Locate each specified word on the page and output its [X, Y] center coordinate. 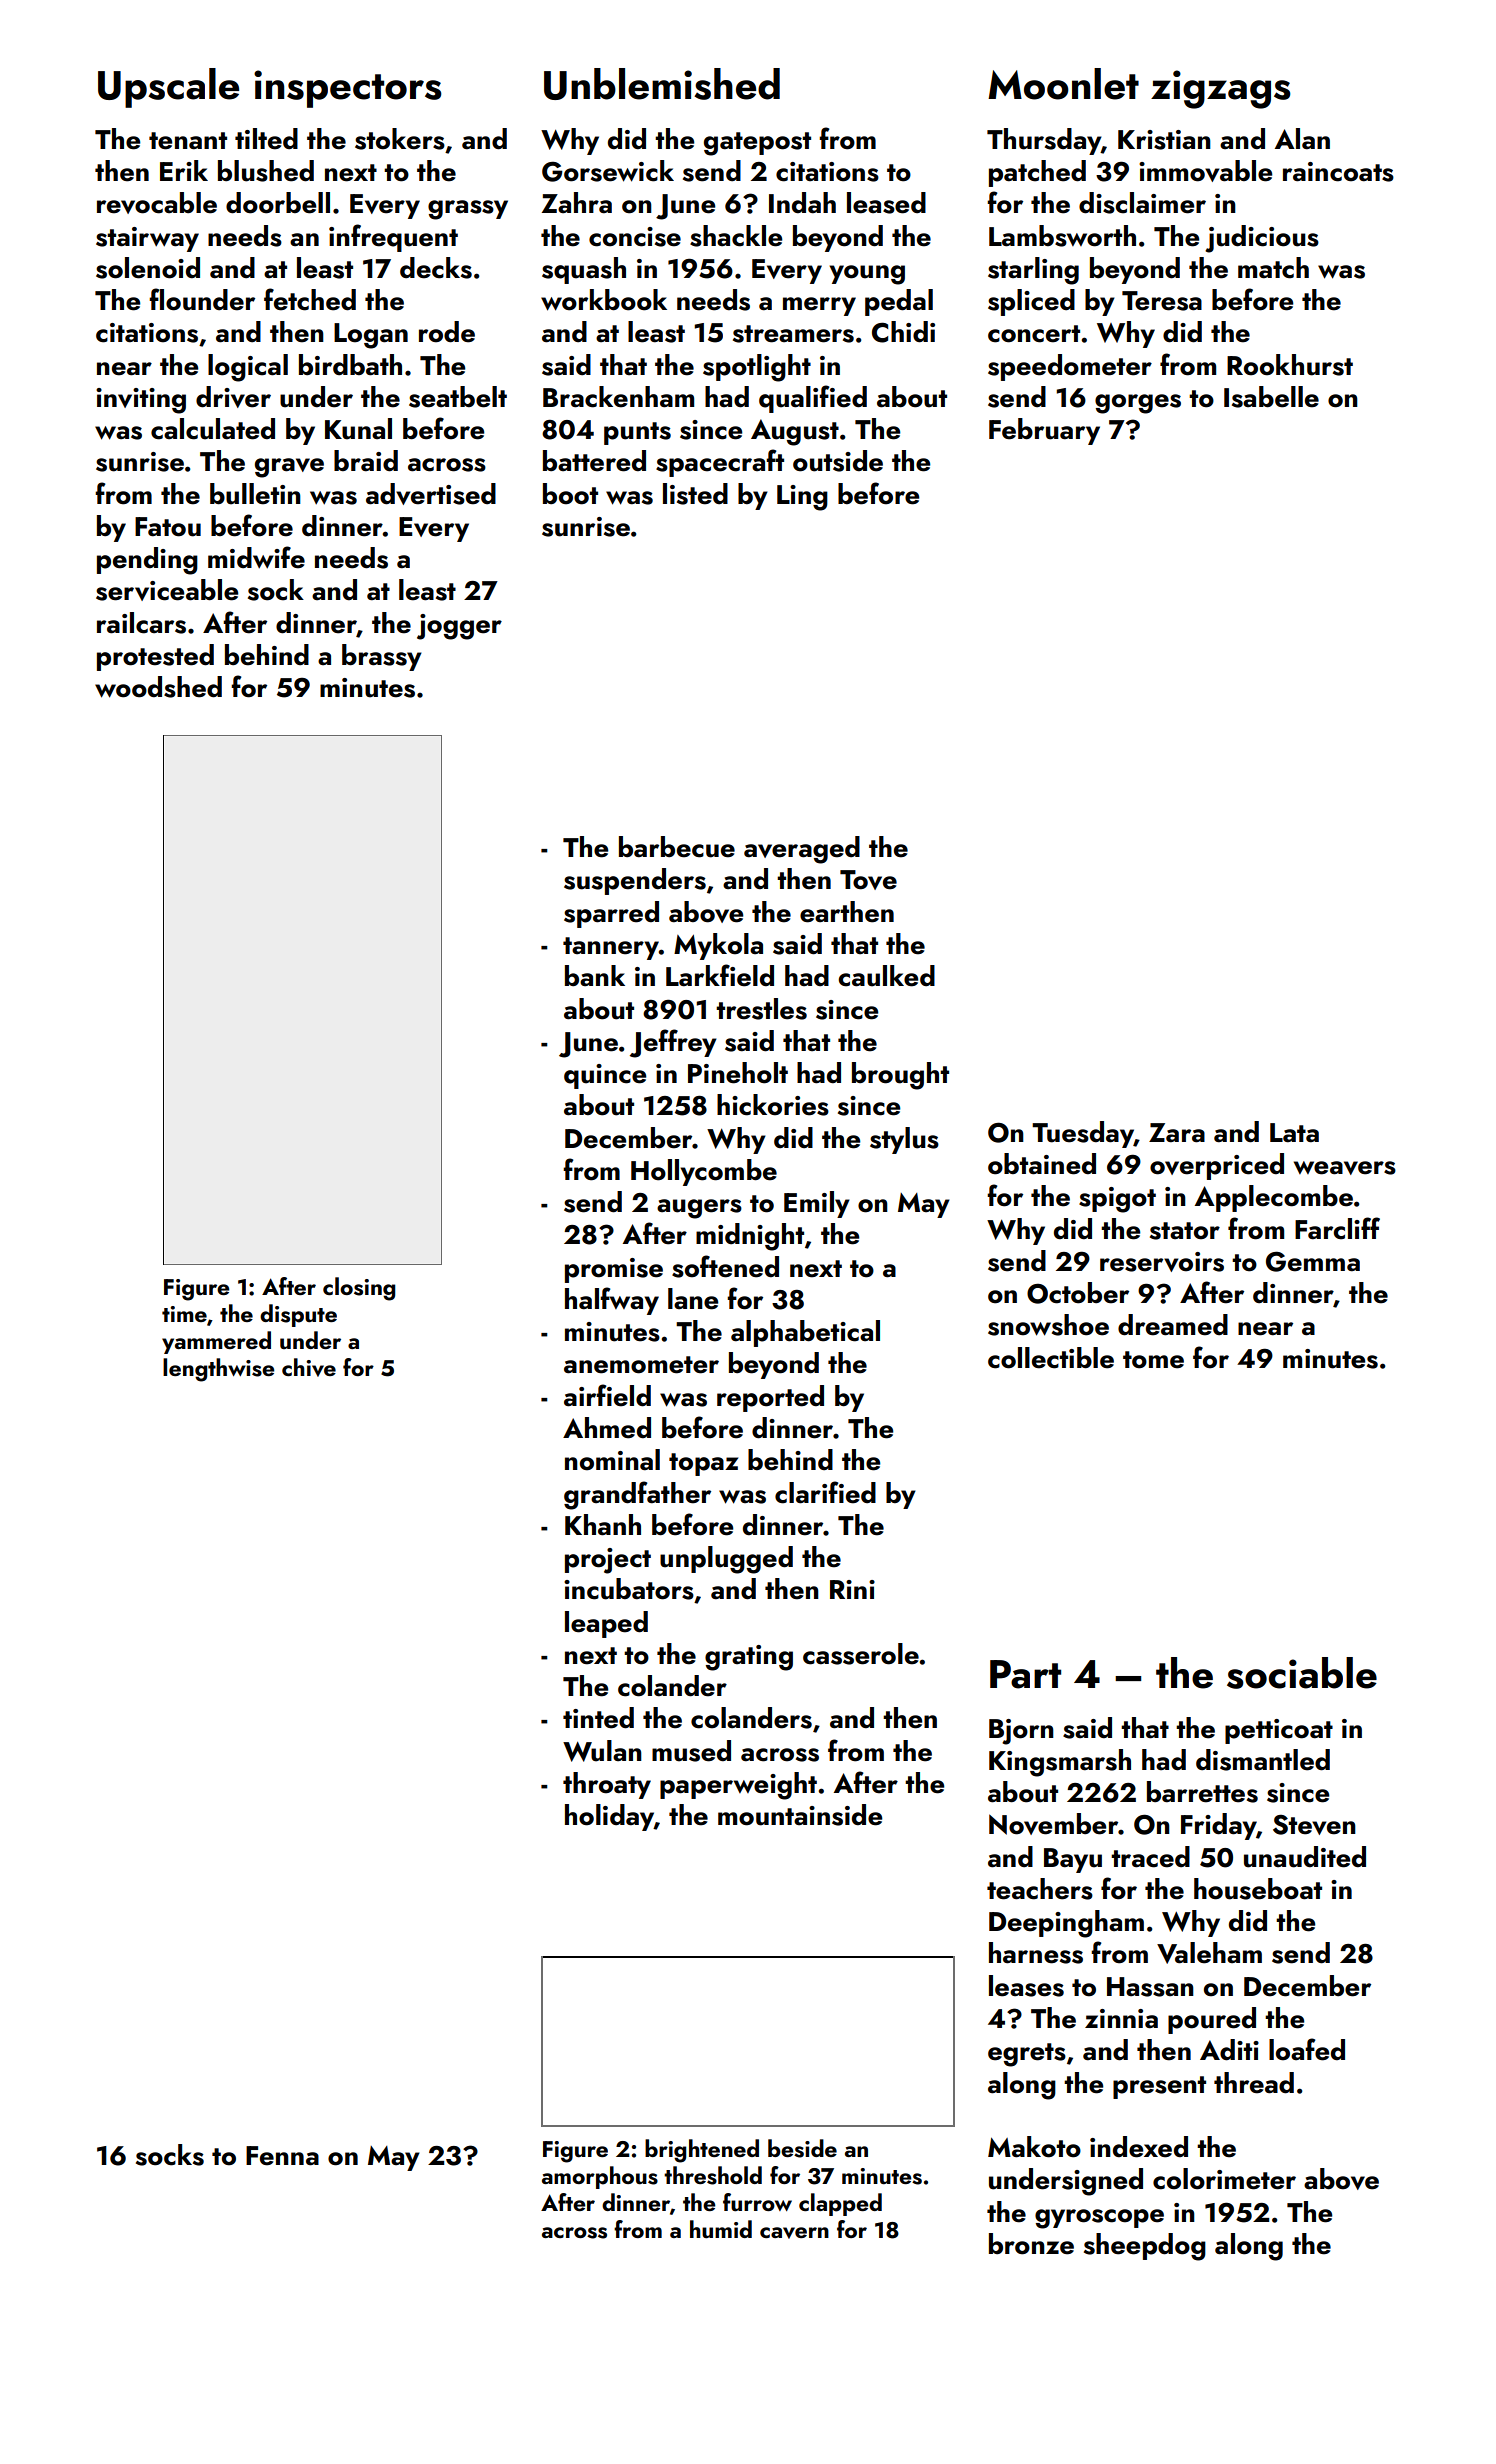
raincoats [1338, 172]
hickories [773, 1105]
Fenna [282, 2156]
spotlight [757, 368]
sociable [1302, 1673]
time [184, 1314]
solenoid [148, 268]
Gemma [1313, 1261]
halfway [612, 1301]
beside [802, 2148]
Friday [1219, 1826]
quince [605, 1076]
